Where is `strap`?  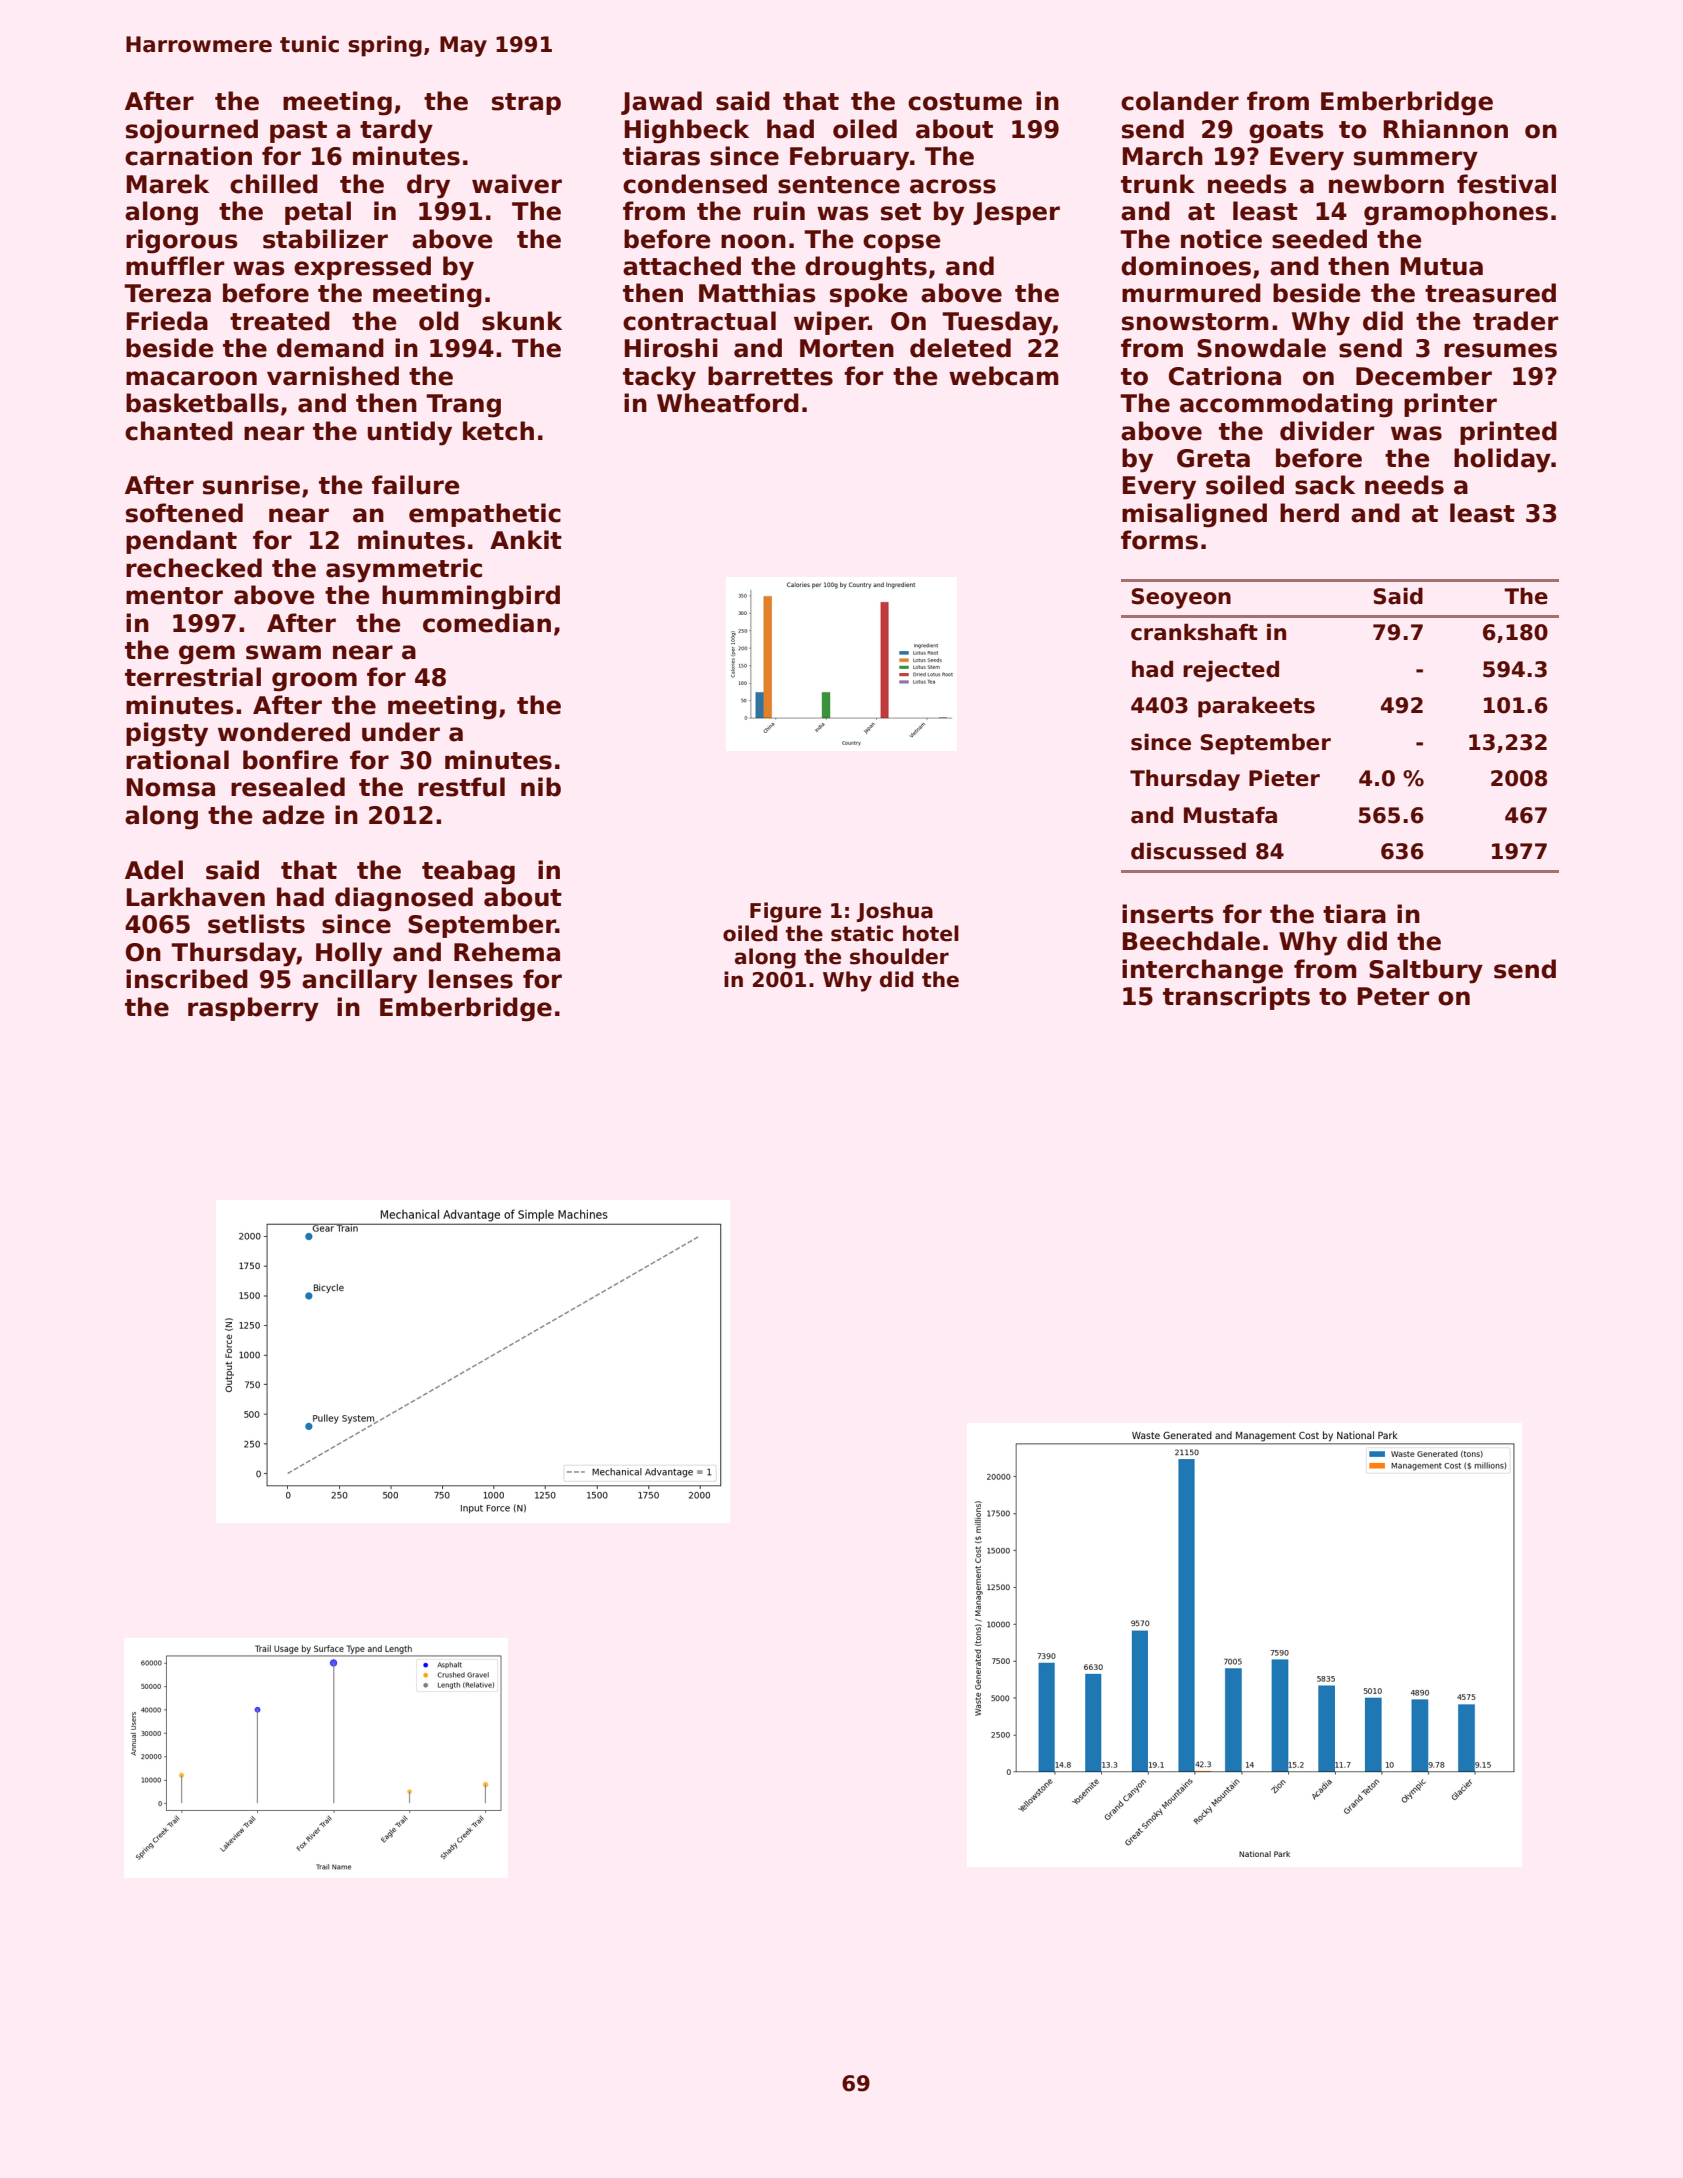 strap is located at coordinates (526, 104).
